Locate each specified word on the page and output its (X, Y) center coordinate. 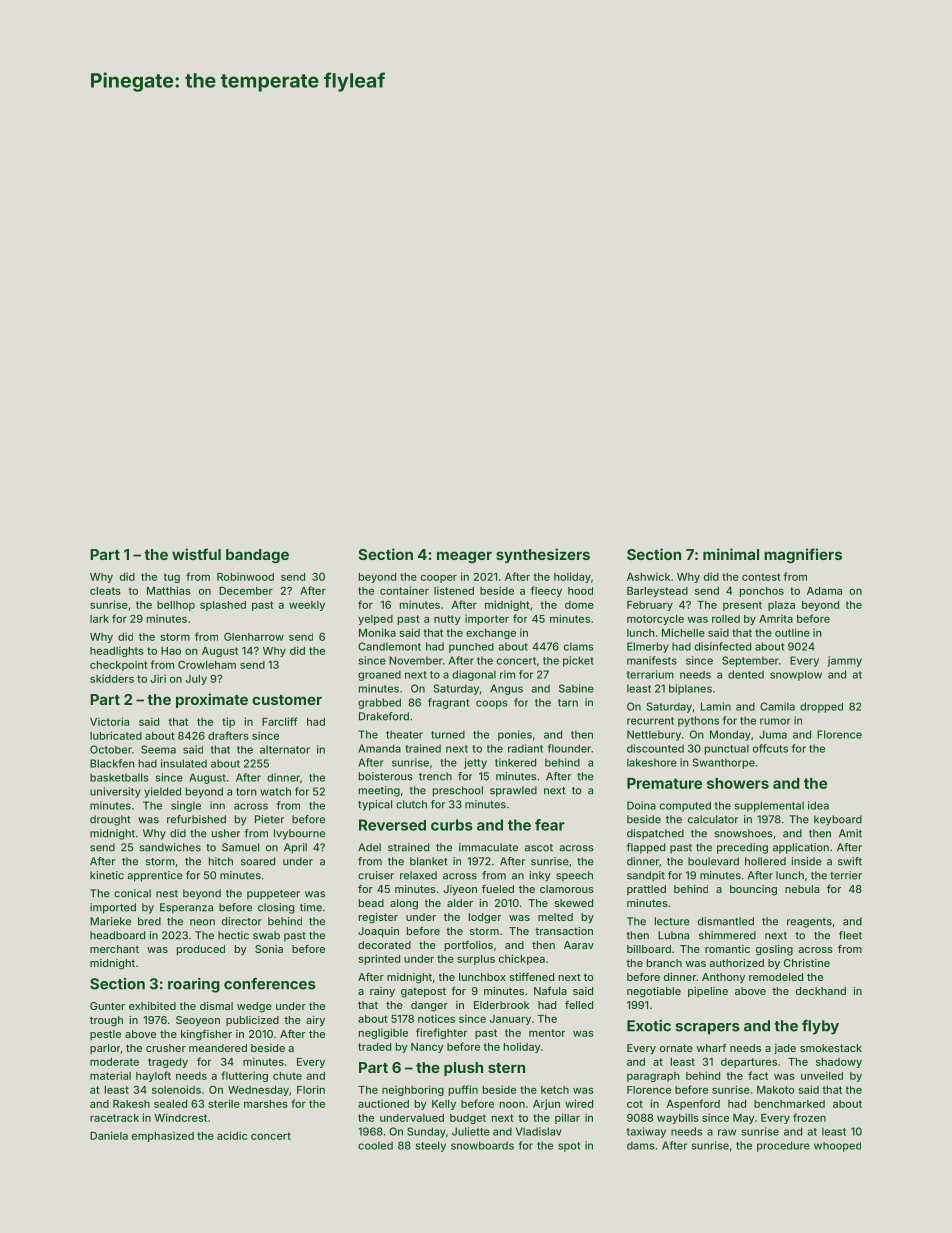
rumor (775, 721)
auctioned (383, 1103)
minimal (731, 554)
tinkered (515, 762)
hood (580, 591)
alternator (285, 749)
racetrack (114, 1118)
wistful (196, 554)
